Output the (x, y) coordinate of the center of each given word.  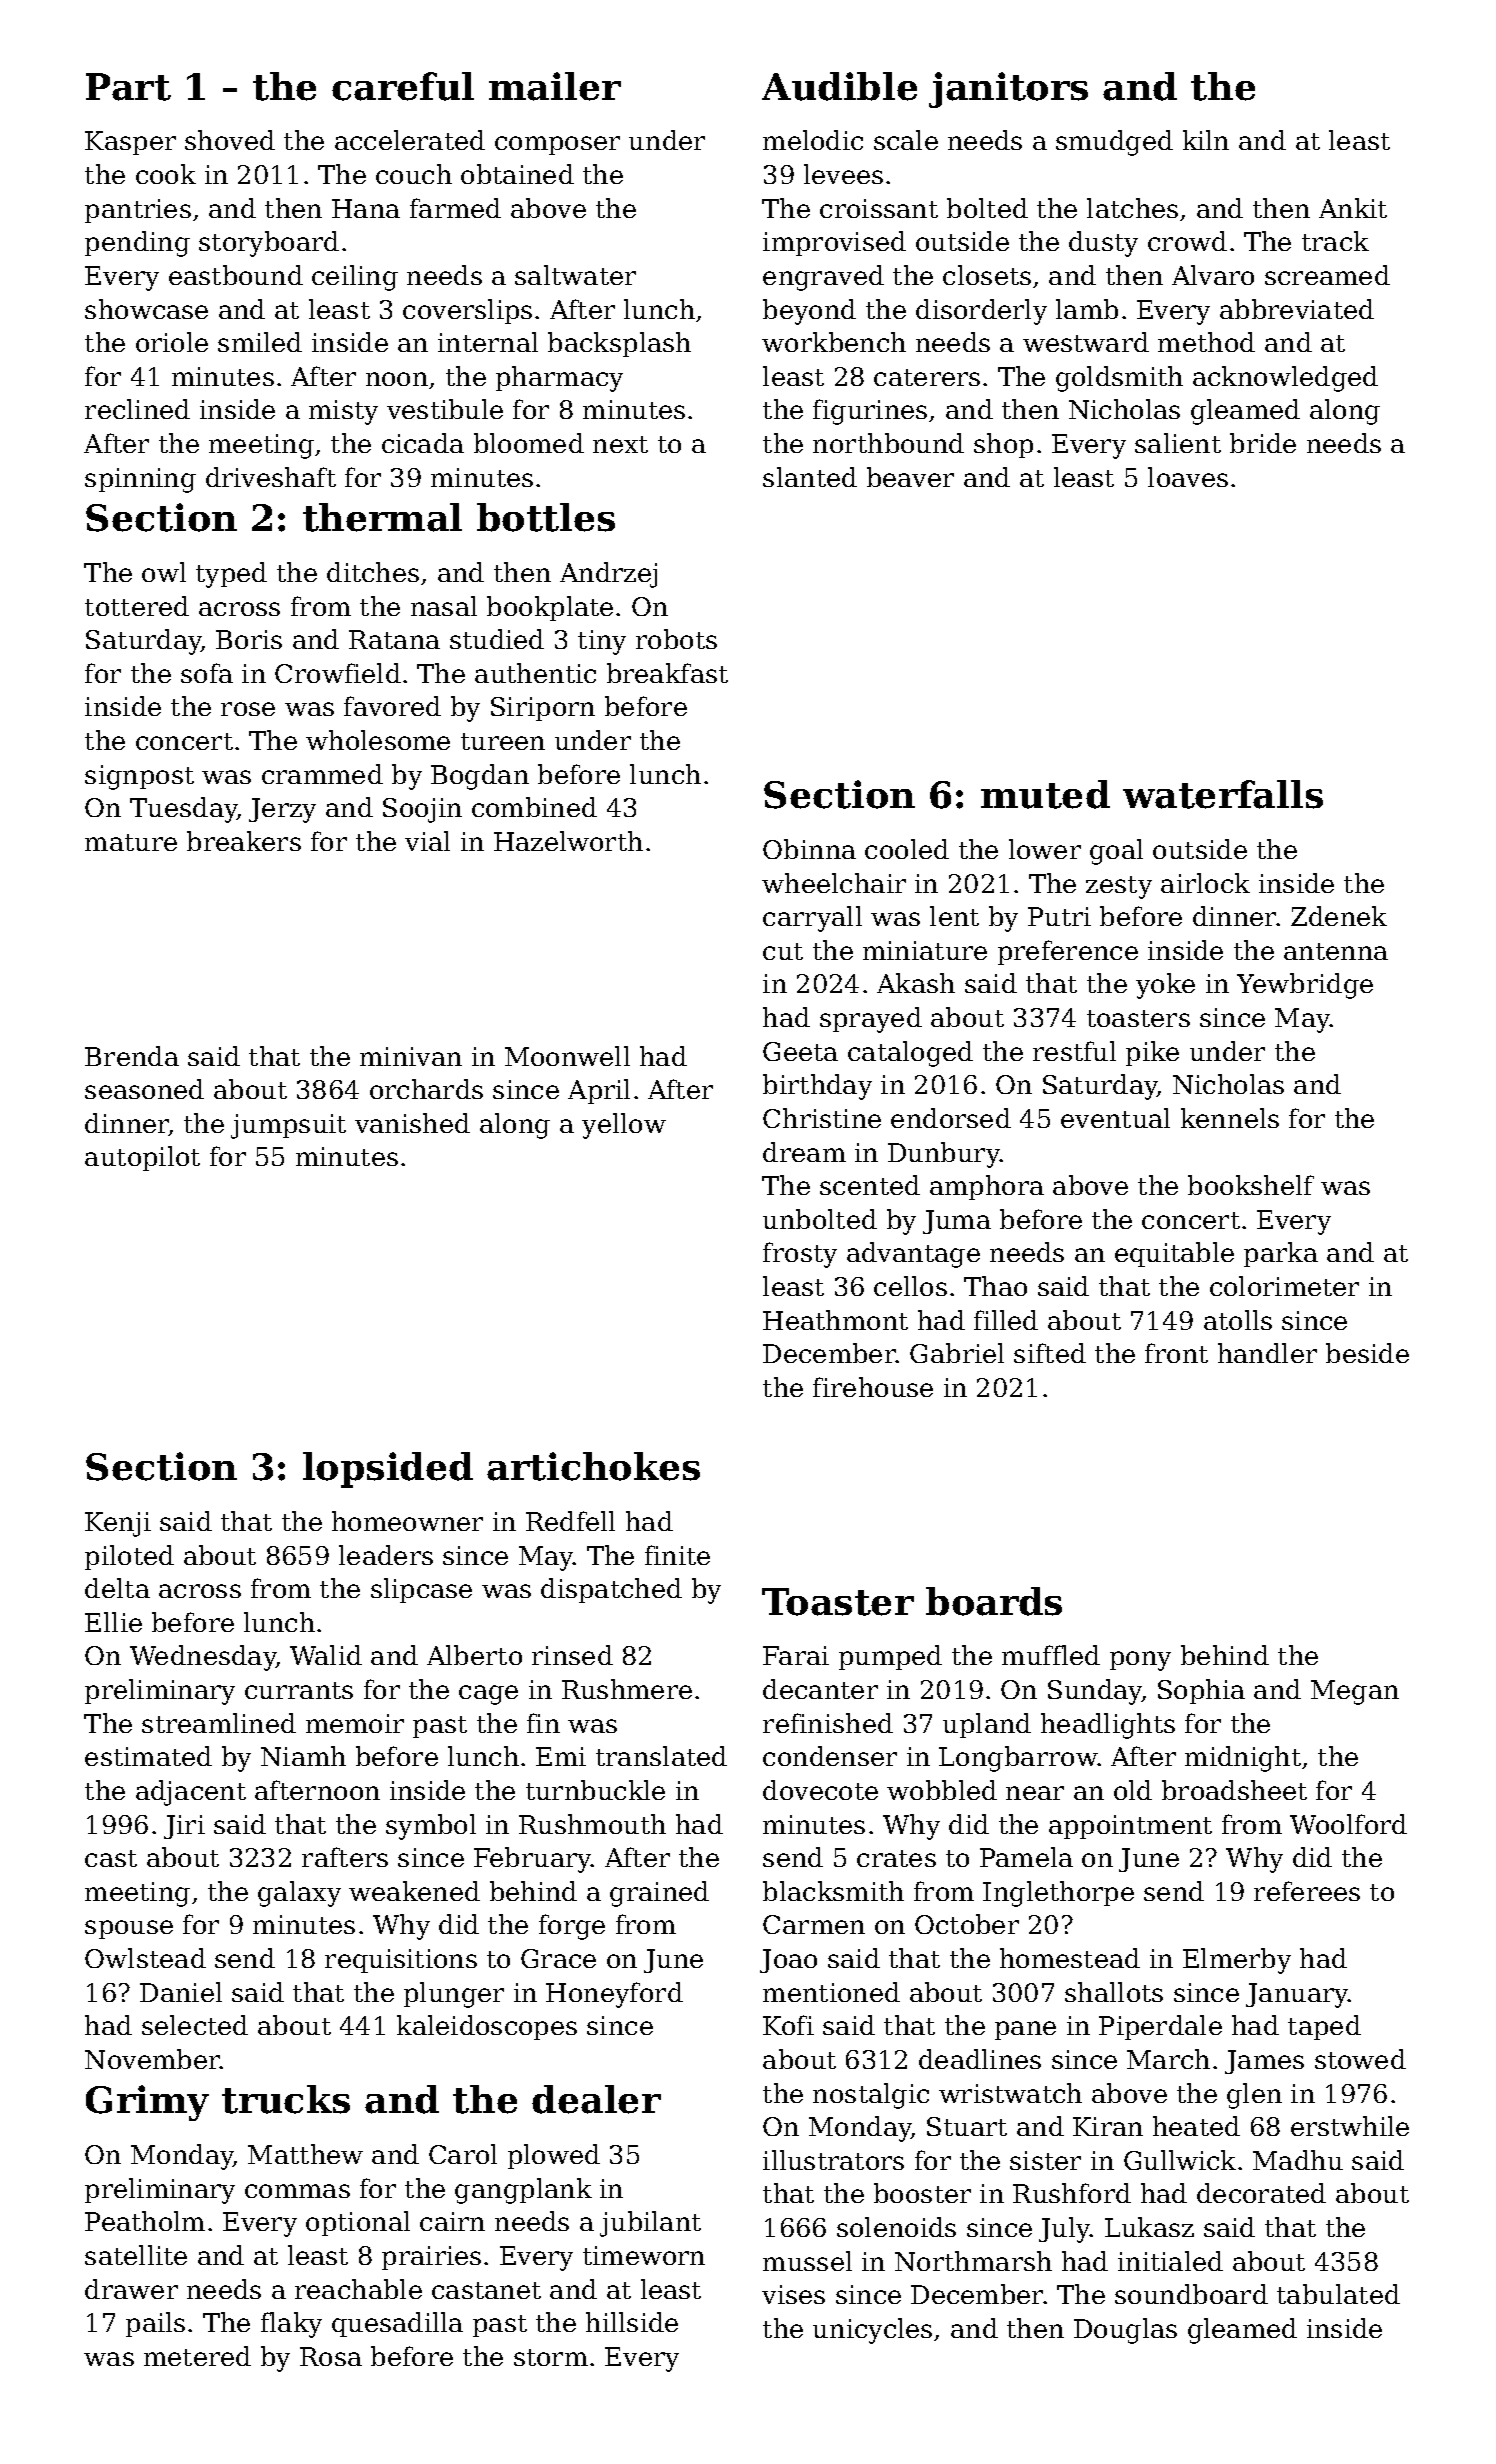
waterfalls (1223, 794)
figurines (870, 412)
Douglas (1125, 2331)
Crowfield (338, 673)
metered (197, 2356)
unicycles (872, 2331)
